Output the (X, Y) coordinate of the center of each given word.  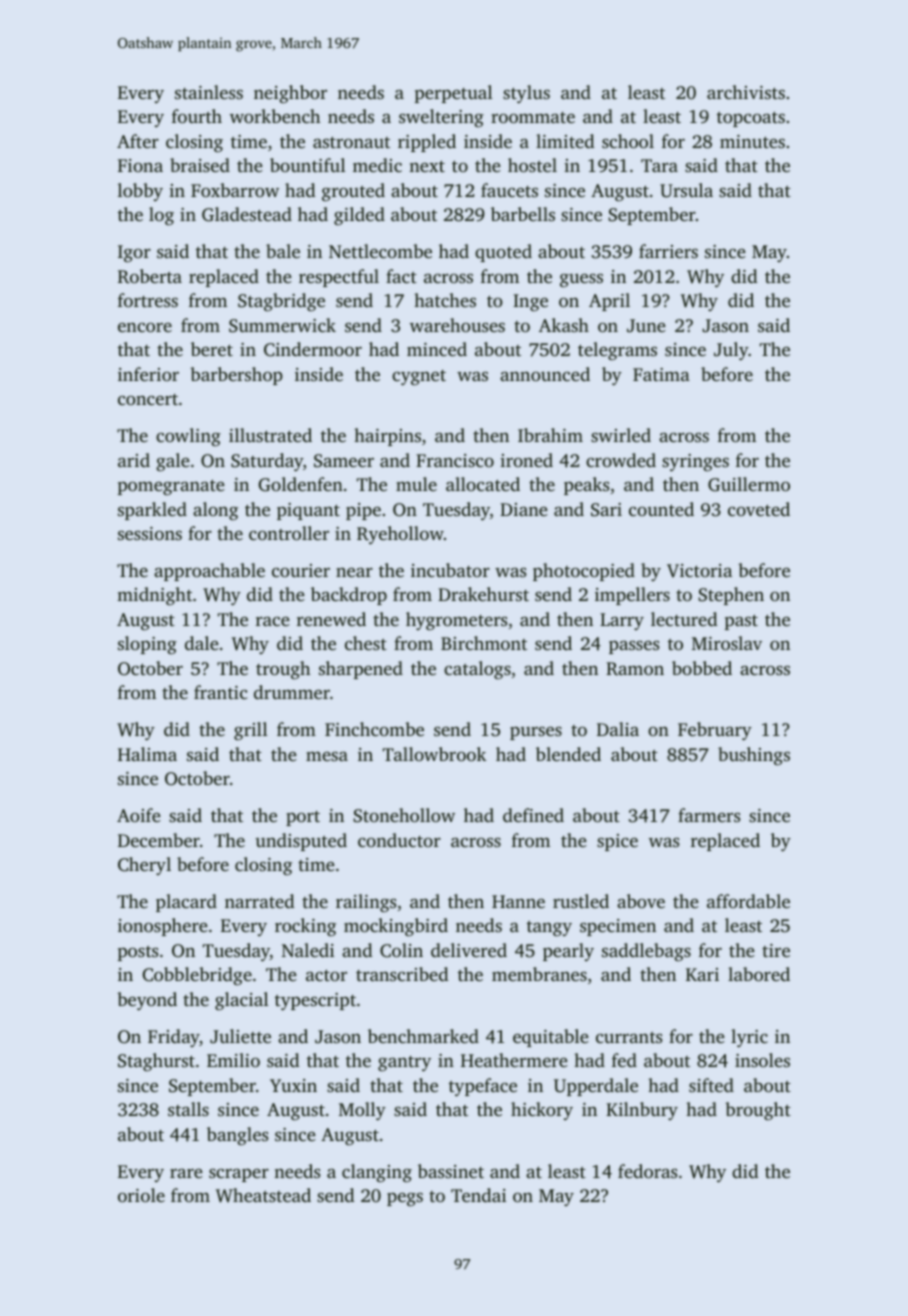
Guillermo (749, 484)
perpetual (453, 94)
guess (581, 281)
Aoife (139, 815)
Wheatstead (263, 1195)
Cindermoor (313, 349)
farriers (668, 251)
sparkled (152, 511)
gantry (404, 1063)
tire (776, 950)
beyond (147, 1001)
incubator (450, 570)
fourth (197, 116)
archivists (746, 92)
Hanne (518, 901)
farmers (709, 815)
